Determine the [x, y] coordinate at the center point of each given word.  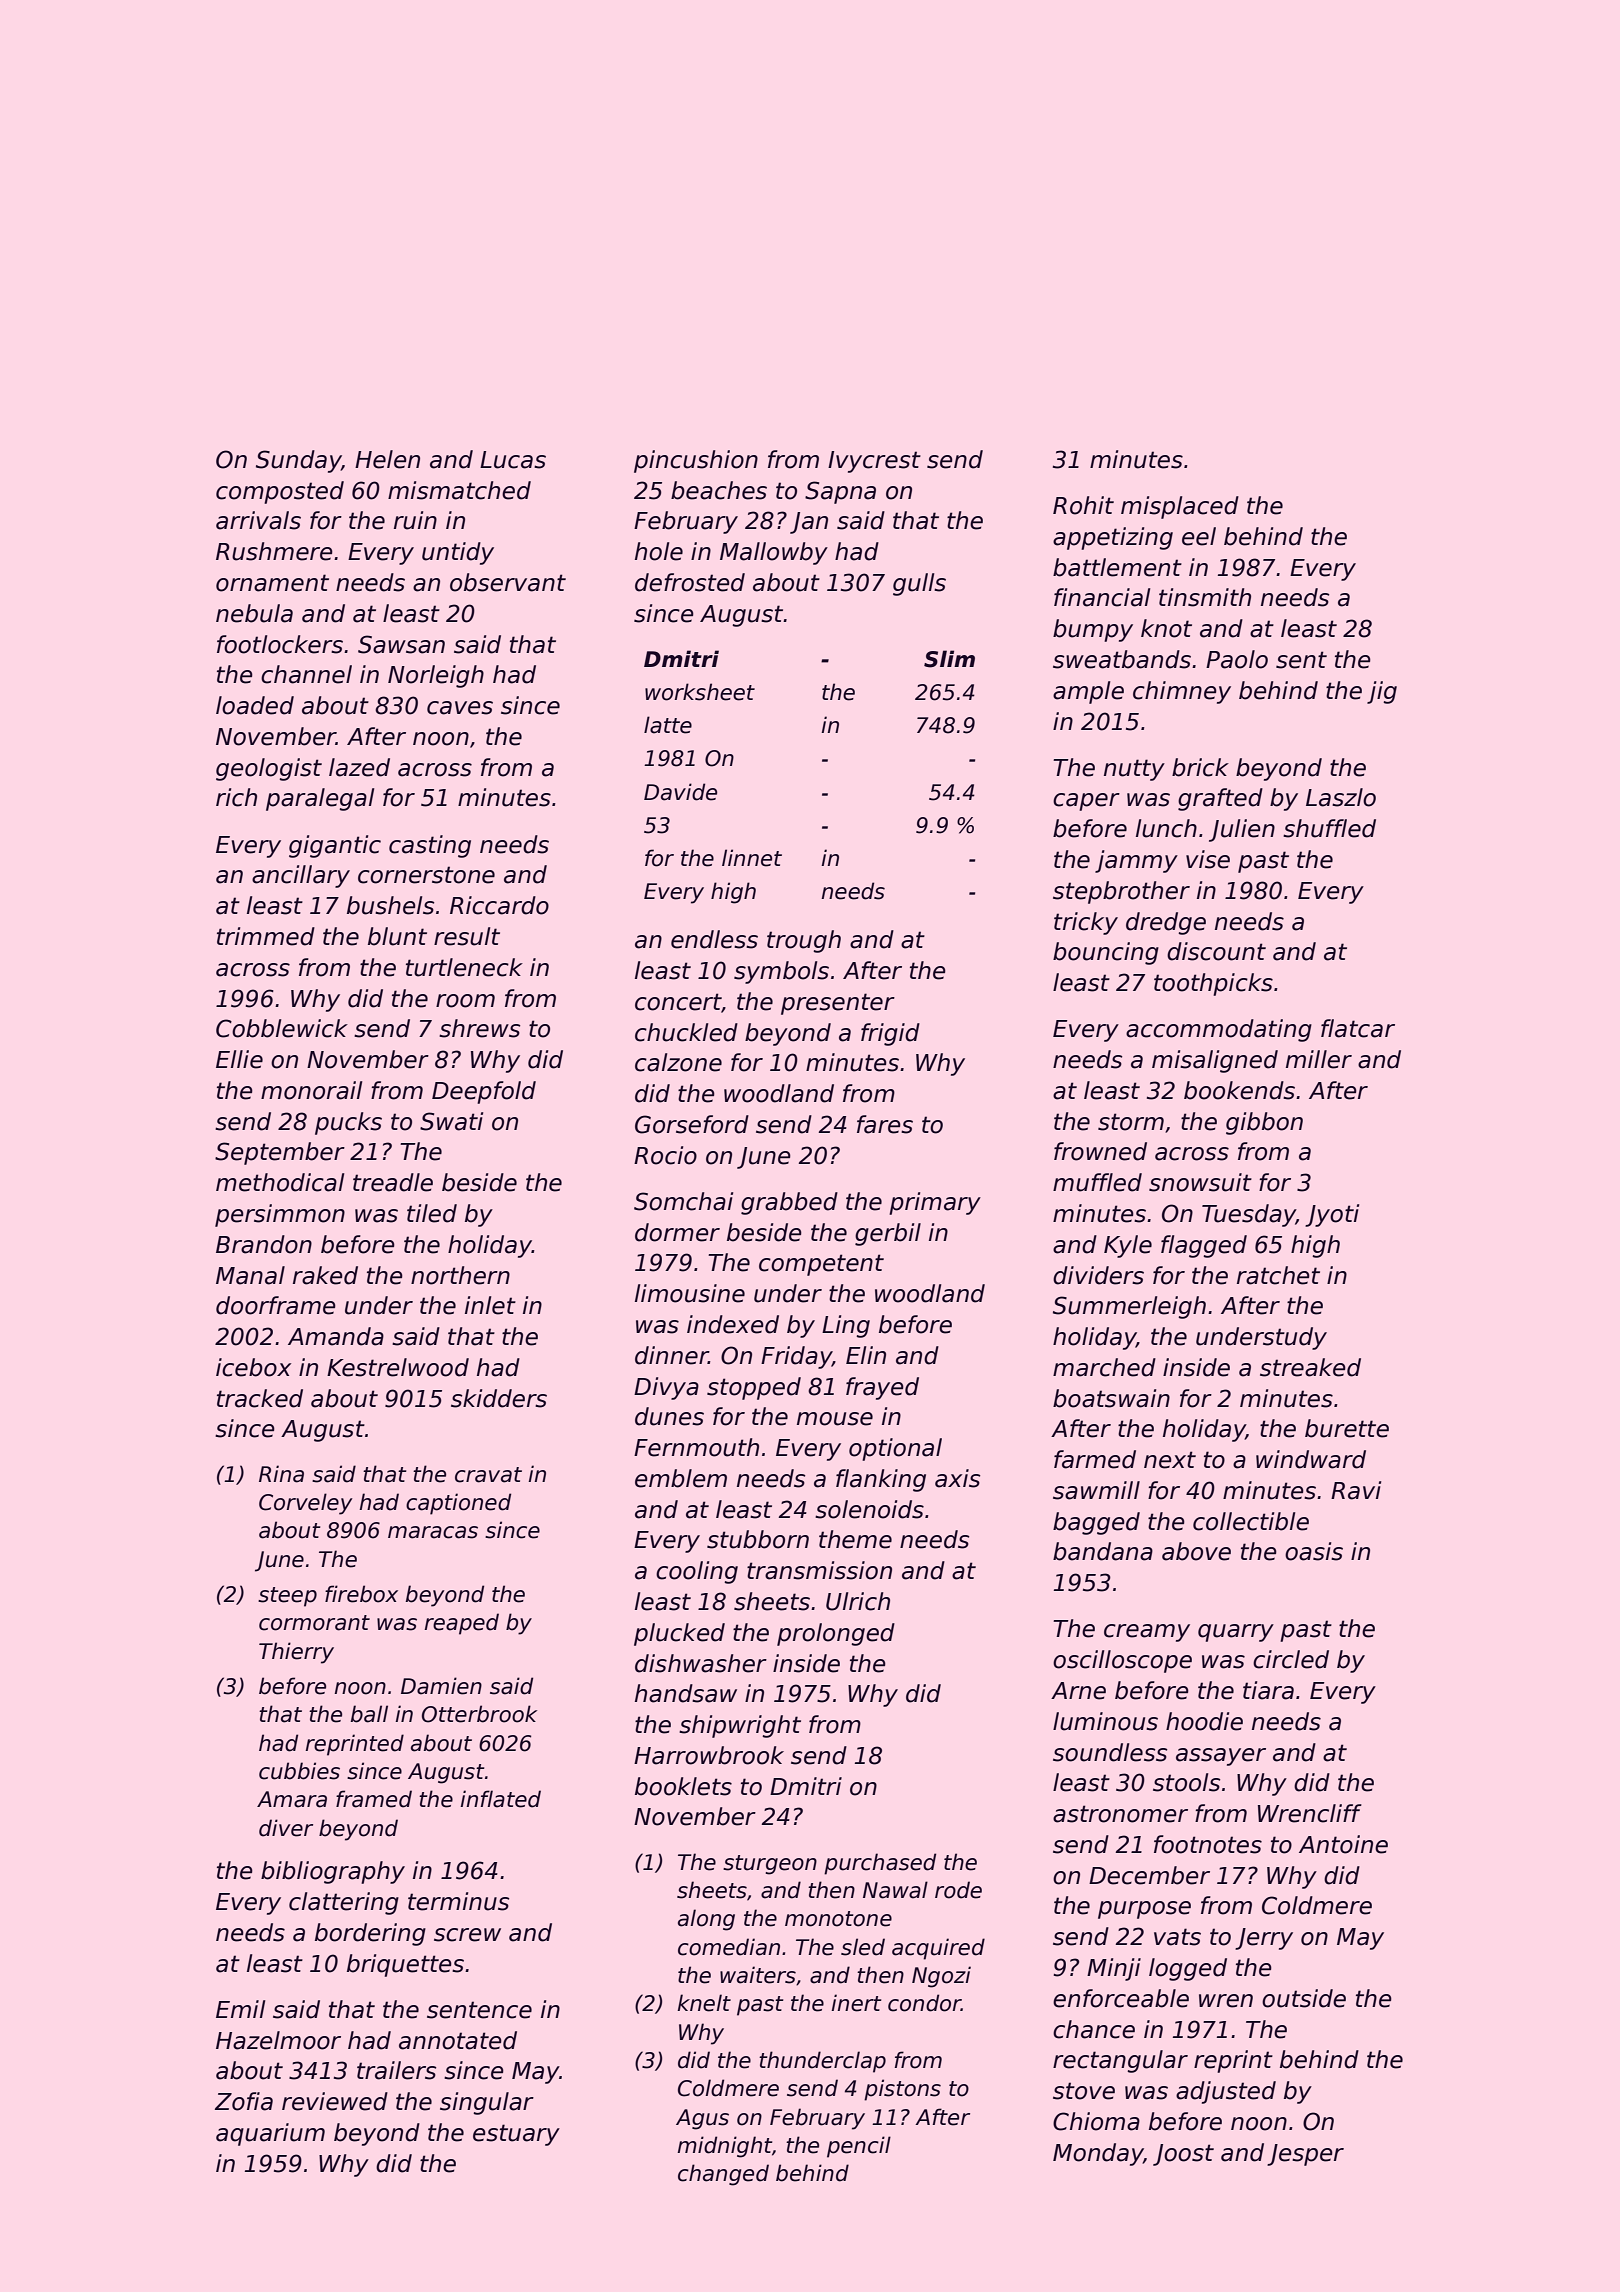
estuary [516, 2135]
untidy [458, 553]
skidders [499, 1398]
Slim [949, 659]
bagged [1096, 1523]
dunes [669, 1416]
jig [1382, 692]
